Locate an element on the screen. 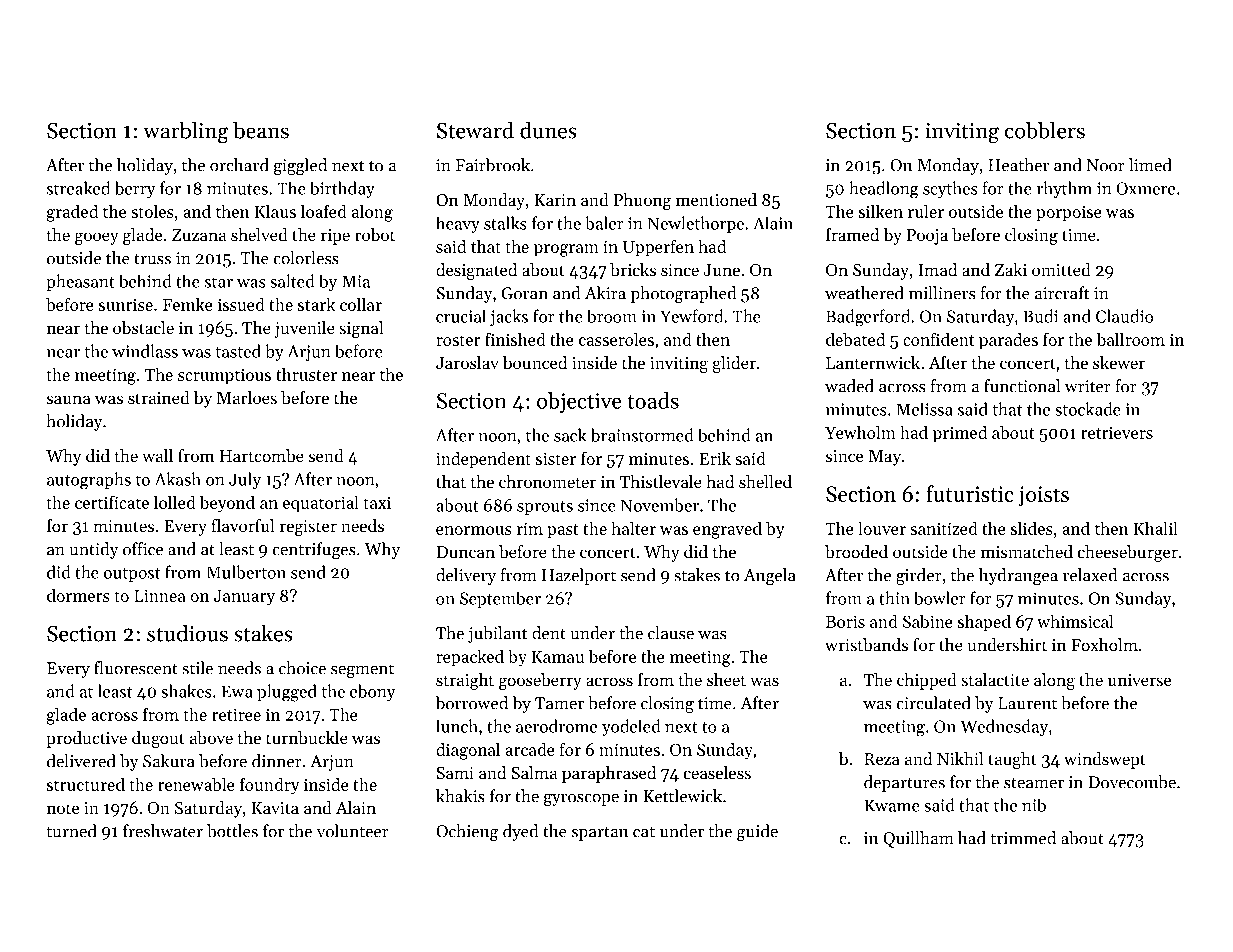 The height and width of the screenshot is (952, 1233). nib is located at coordinates (1034, 805).
